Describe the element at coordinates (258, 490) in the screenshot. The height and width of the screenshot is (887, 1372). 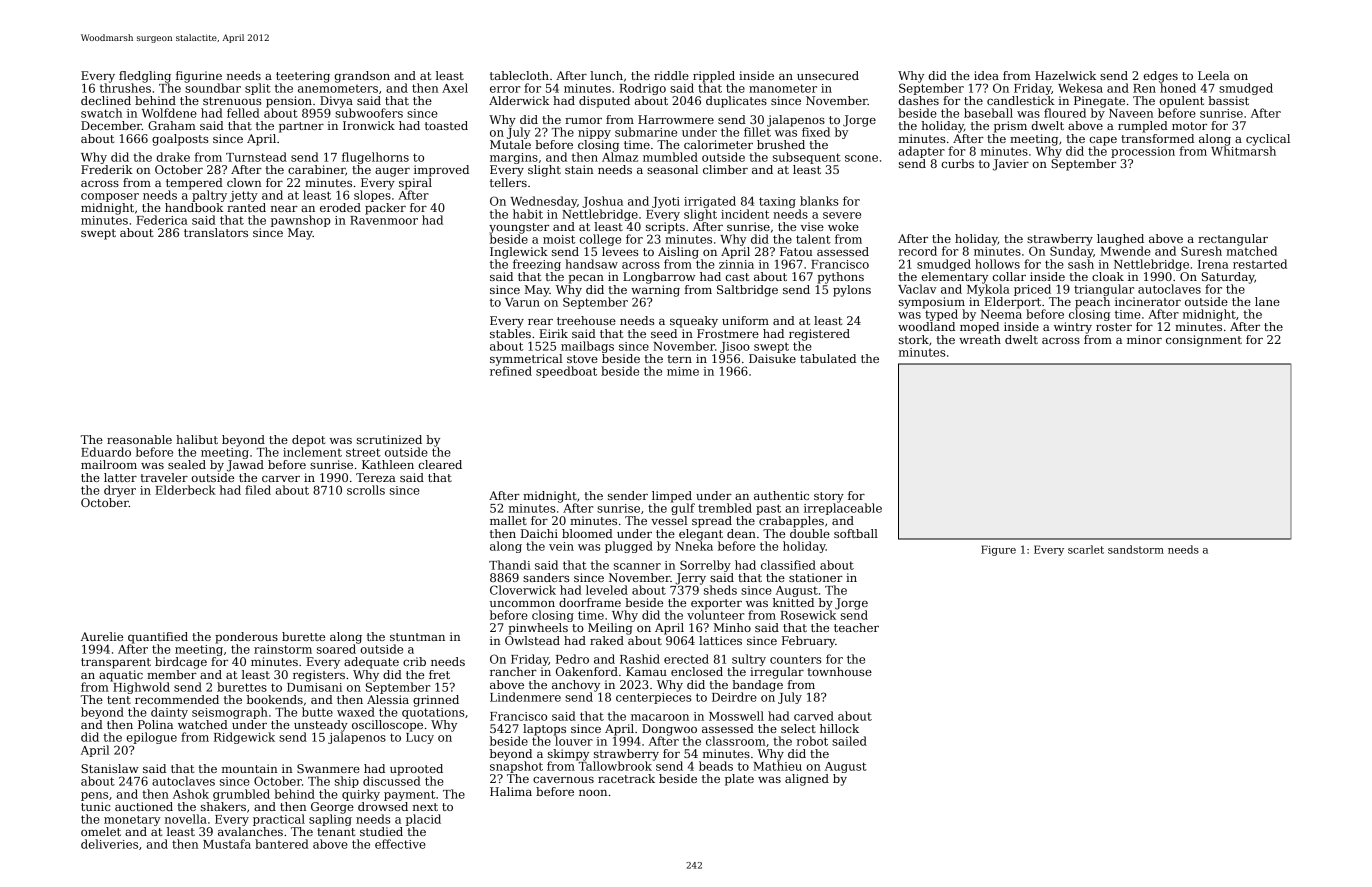
I see `filed` at that location.
